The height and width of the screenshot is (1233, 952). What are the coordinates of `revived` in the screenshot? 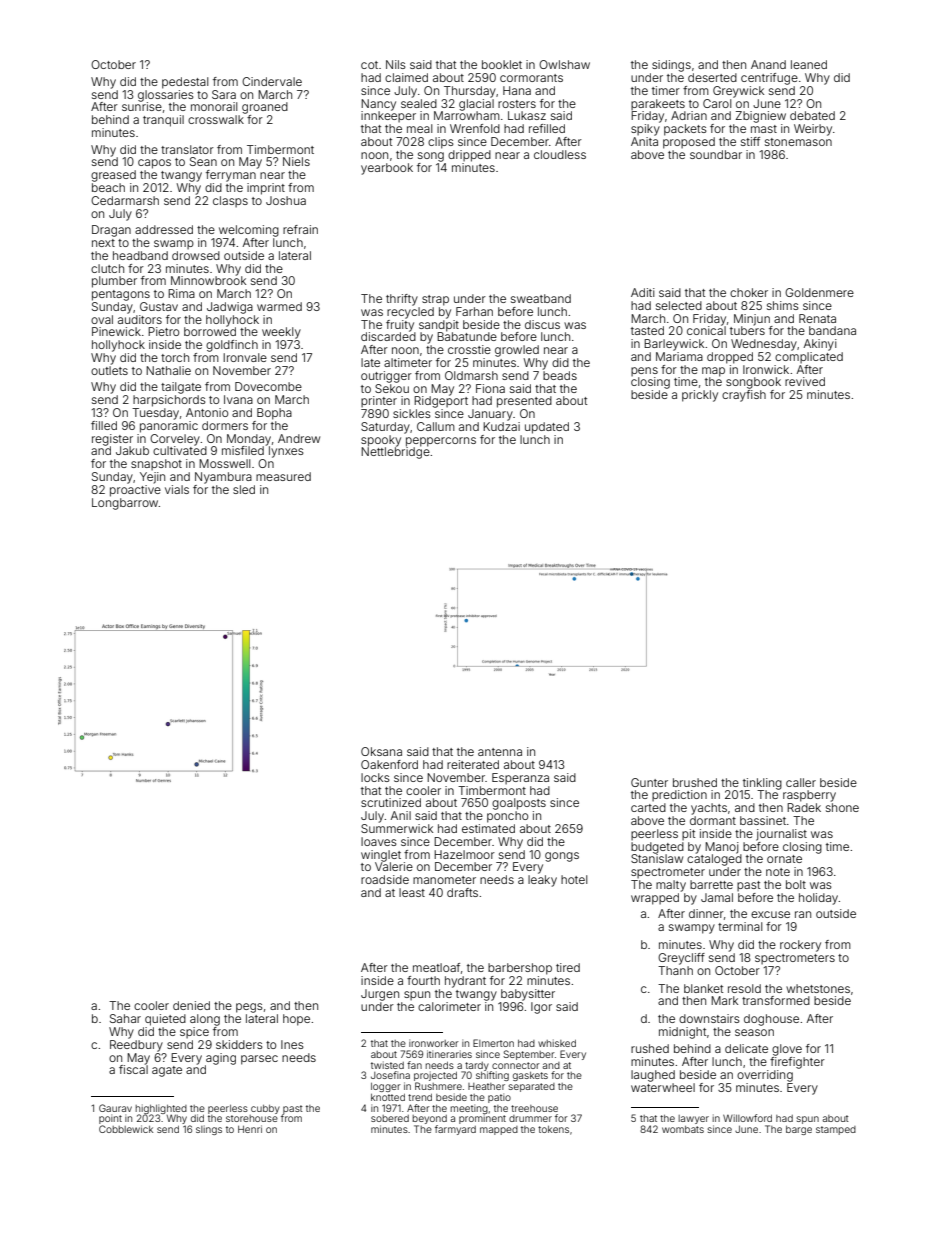 It's located at (805, 381).
